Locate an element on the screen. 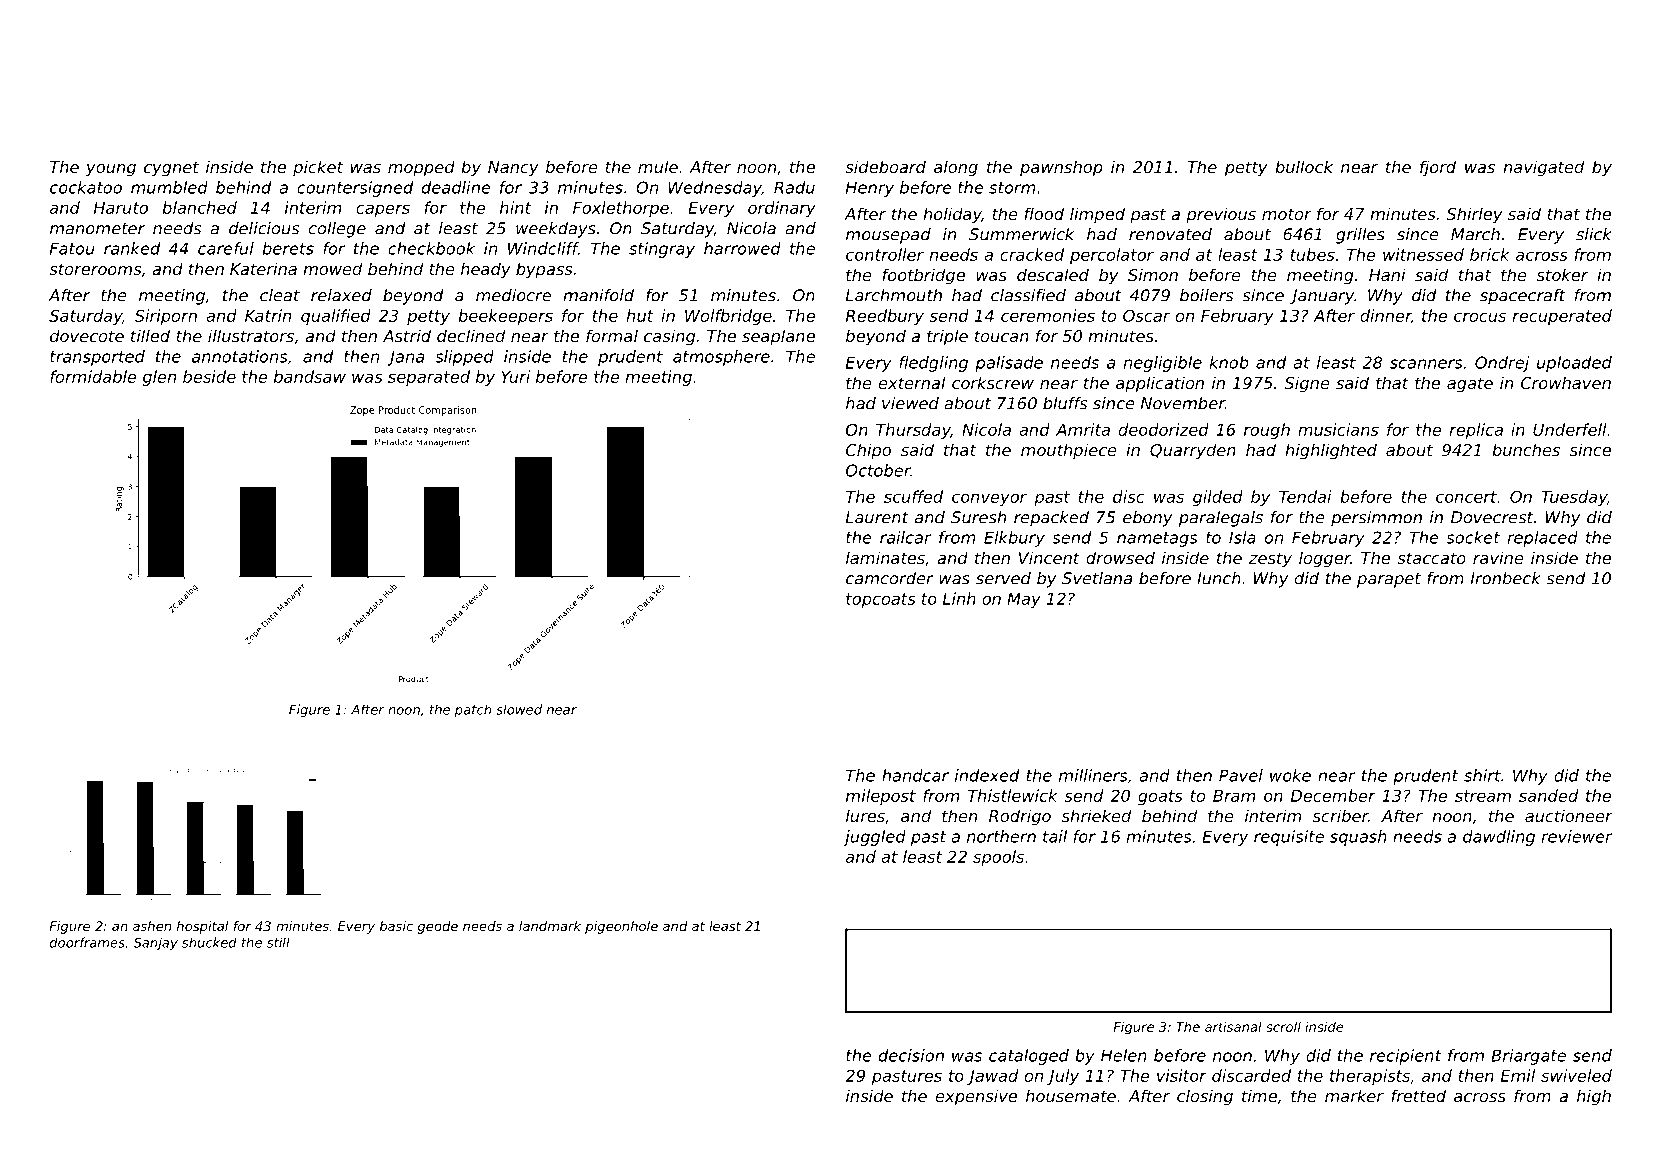 Image resolution: width=1661 pixels, height=1175 pixels. navigated is located at coordinates (1543, 168).
